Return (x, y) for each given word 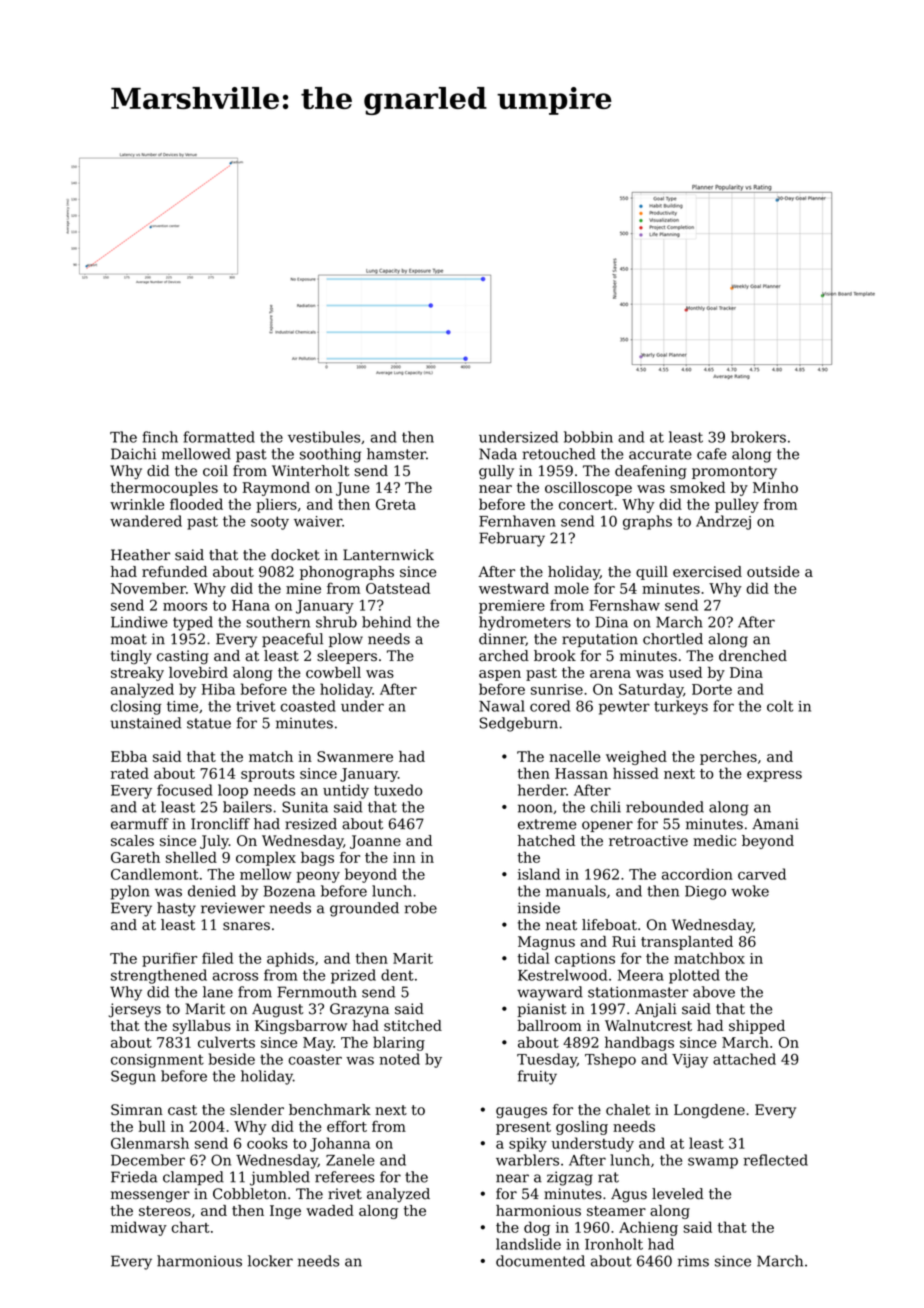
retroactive (648, 840)
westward (514, 588)
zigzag (570, 1178)
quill (652, 573)
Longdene (709, 1111)
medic (714, 840)
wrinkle (137, 504)
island (539, 874)
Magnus (546, 943)
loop (233, 791)
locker (270, 1261)
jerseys (135, 1010)
